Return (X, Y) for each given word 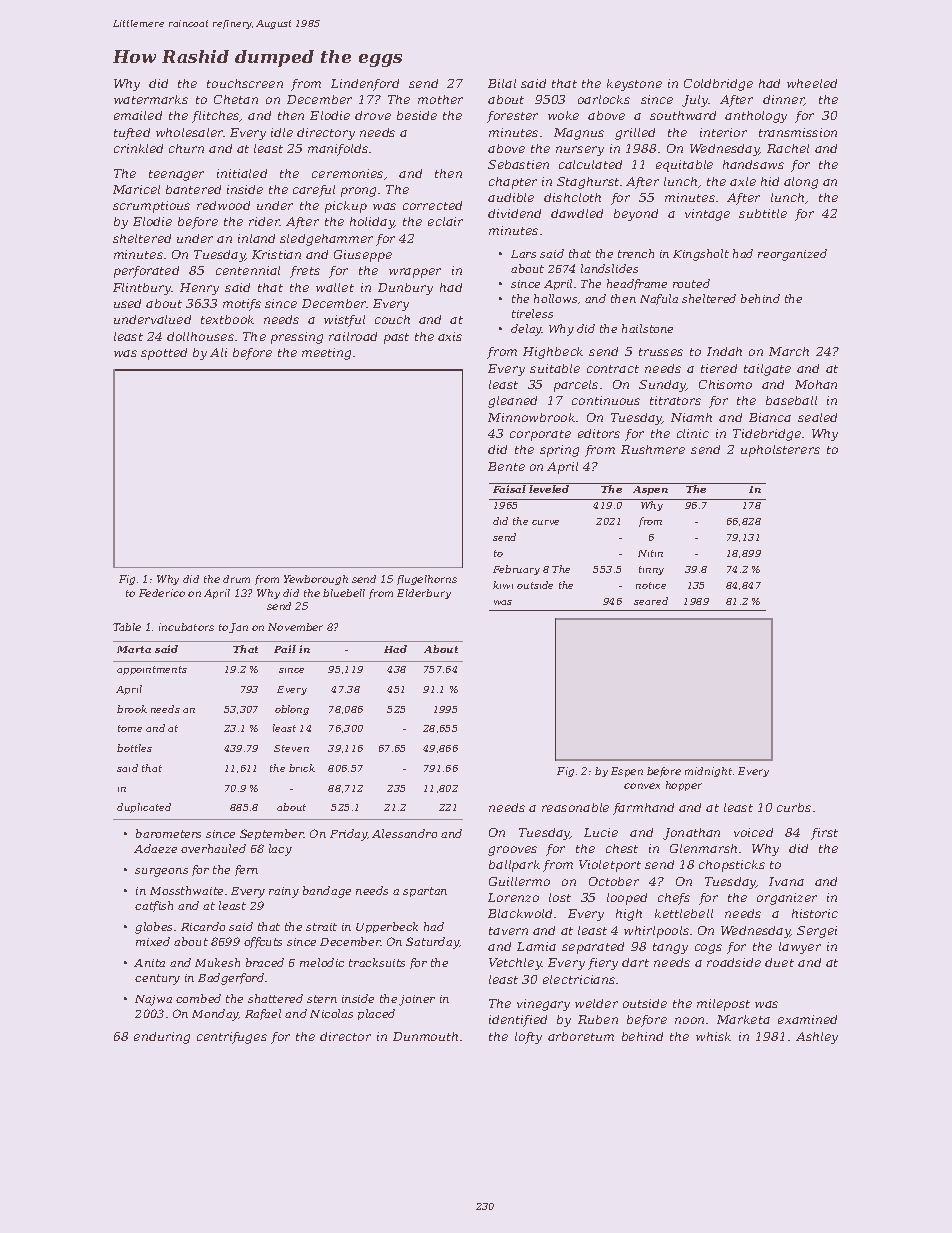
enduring (162, 1038)
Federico (162, 593)
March (789, 351)
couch (392, 319)
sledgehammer (326, 240)
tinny (651, 570)
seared (651, 601)
